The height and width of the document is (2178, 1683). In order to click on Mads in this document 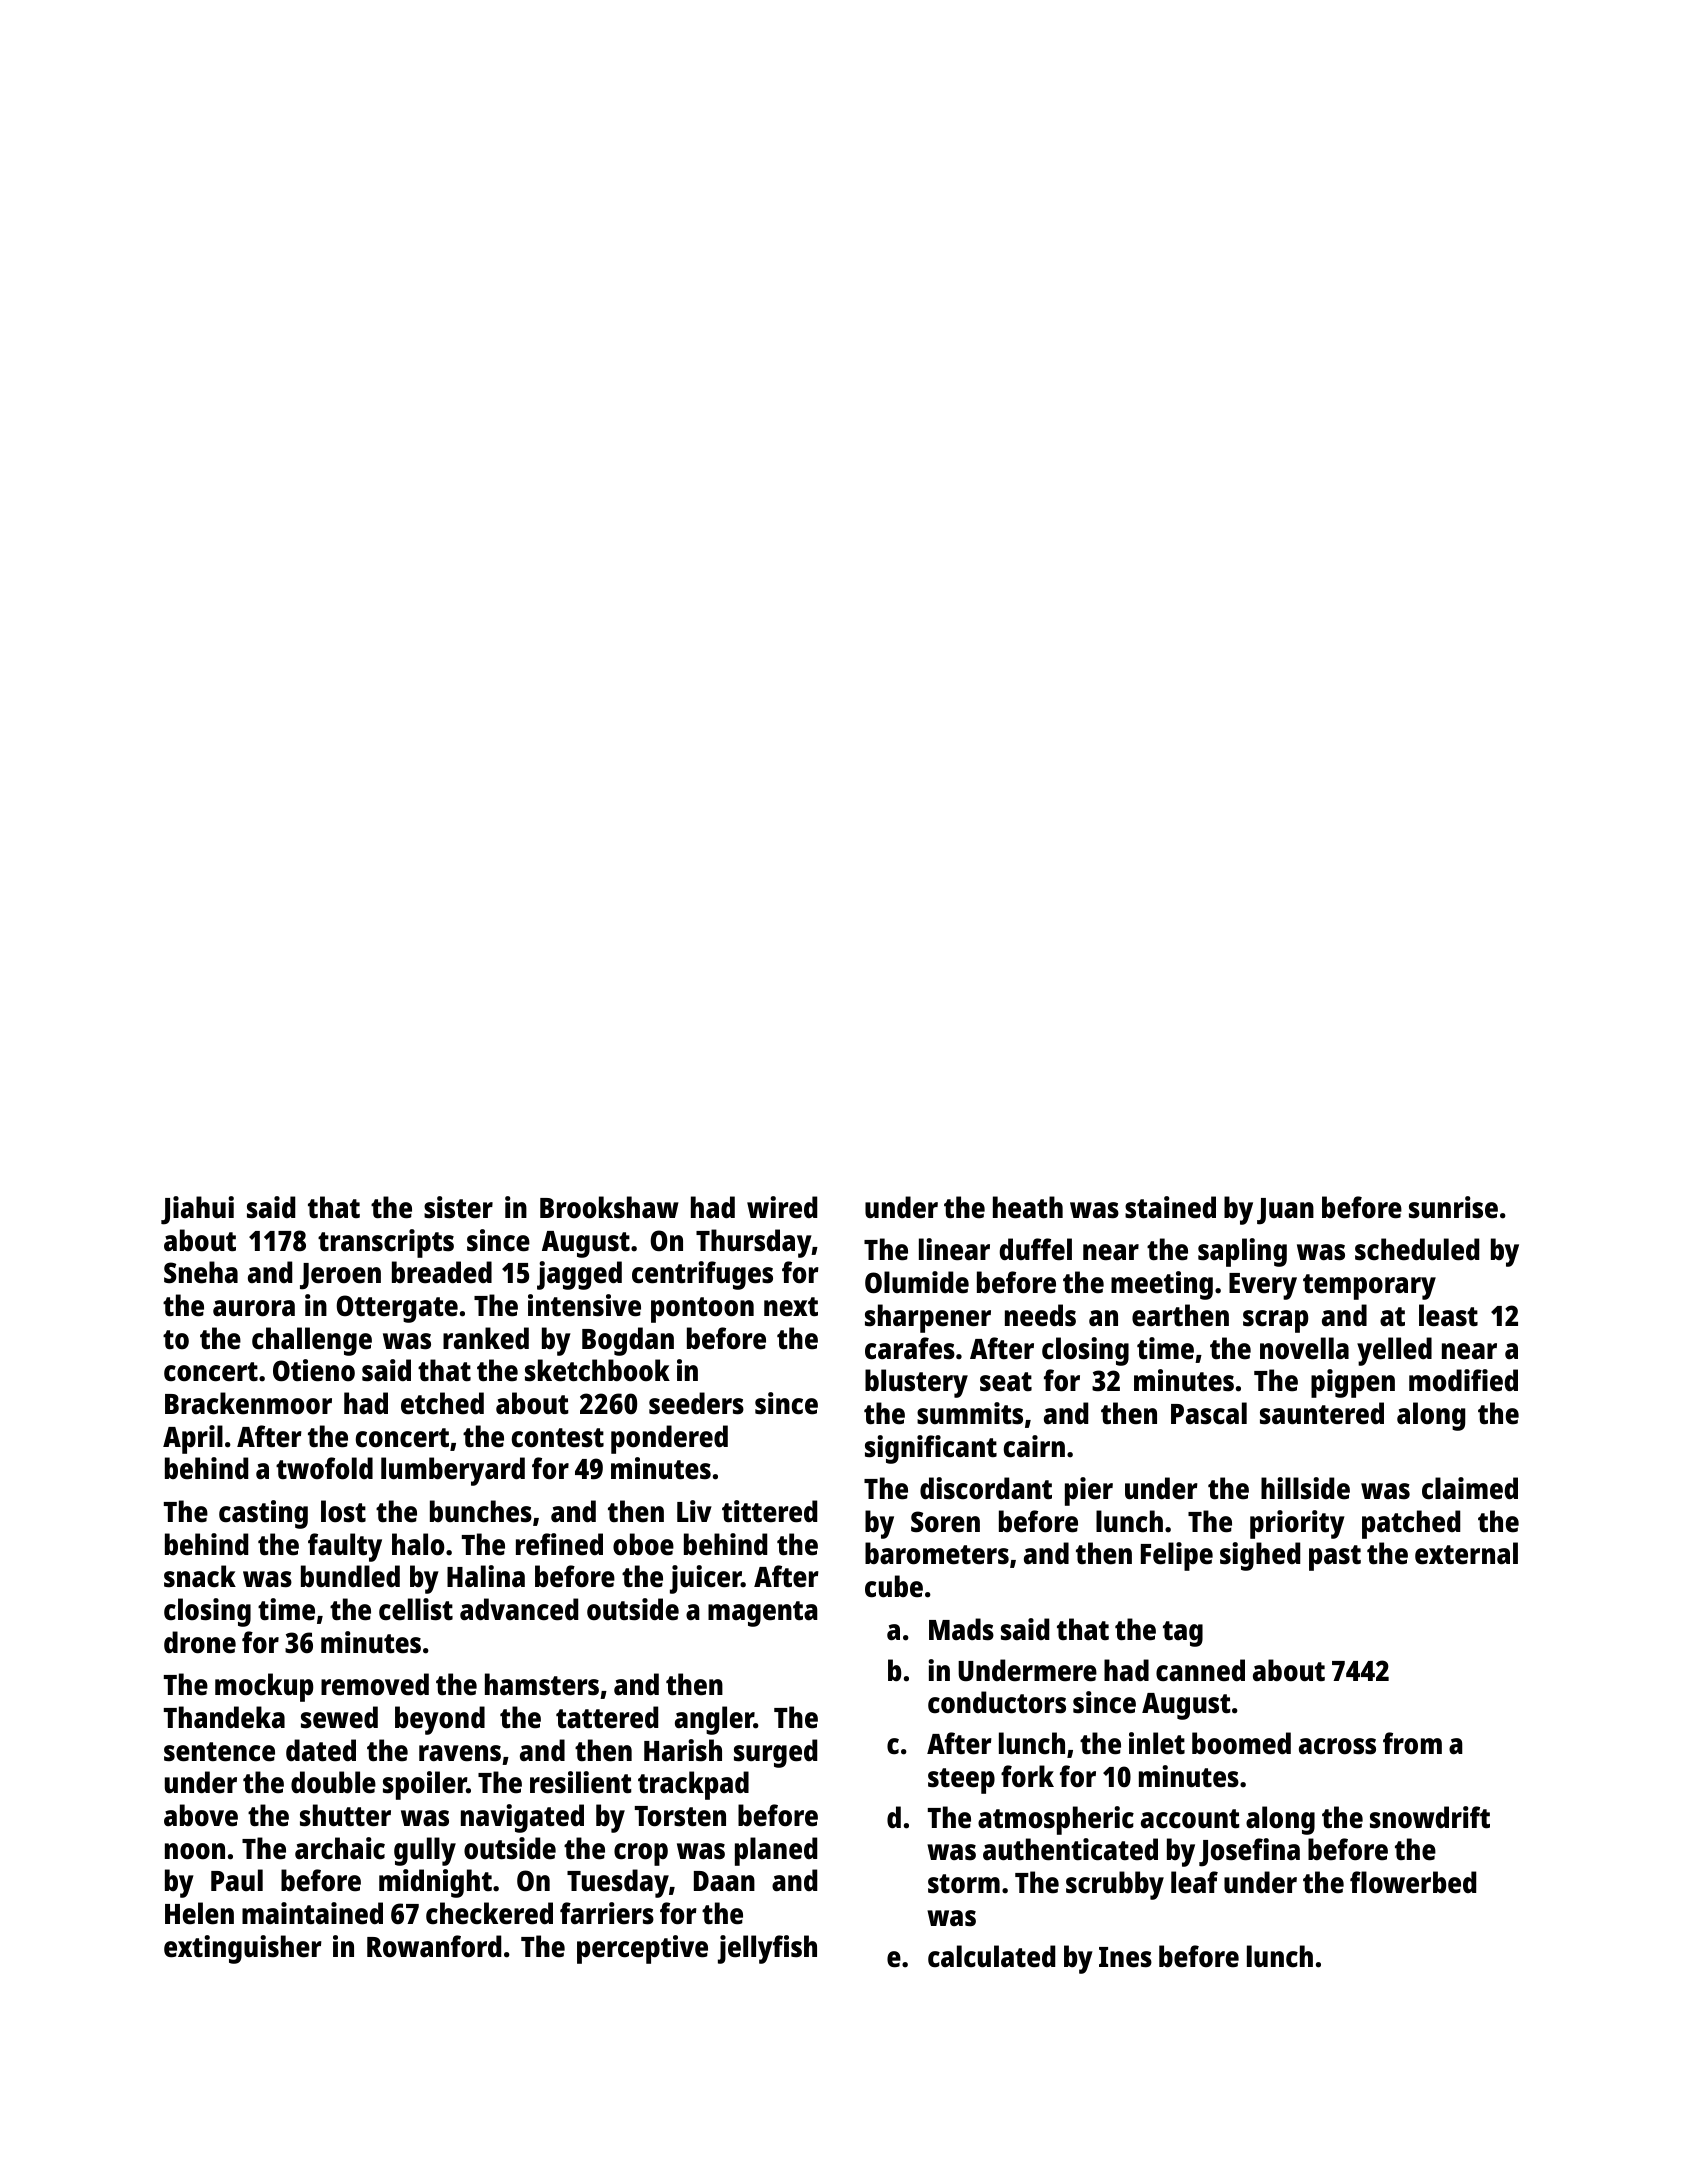, I will do `click(961, 1629)`.
